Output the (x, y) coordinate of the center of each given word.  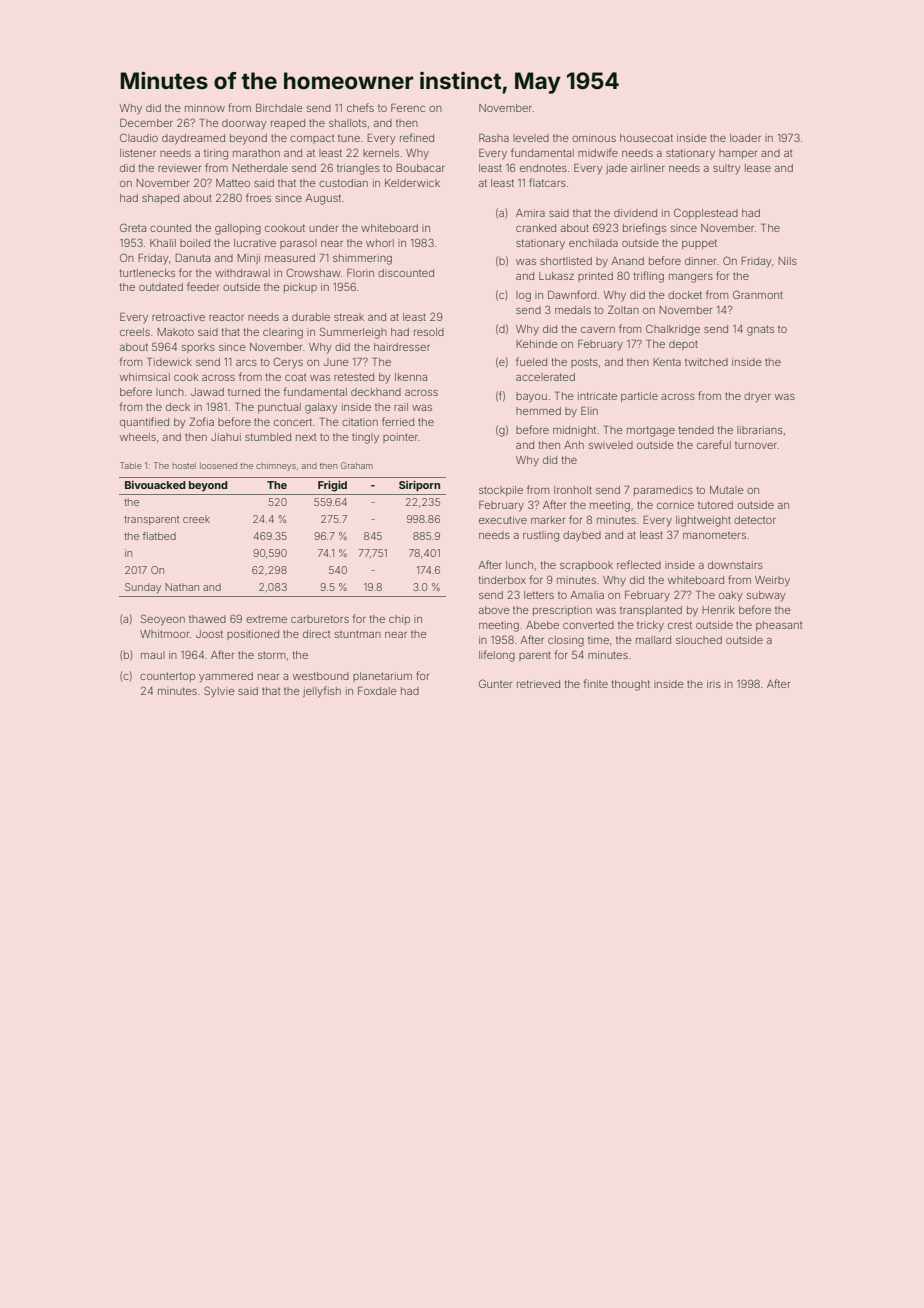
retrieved (538, 684)
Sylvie (219, 691)
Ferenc (408, 108)
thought (631, 685)
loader (745, 138)
